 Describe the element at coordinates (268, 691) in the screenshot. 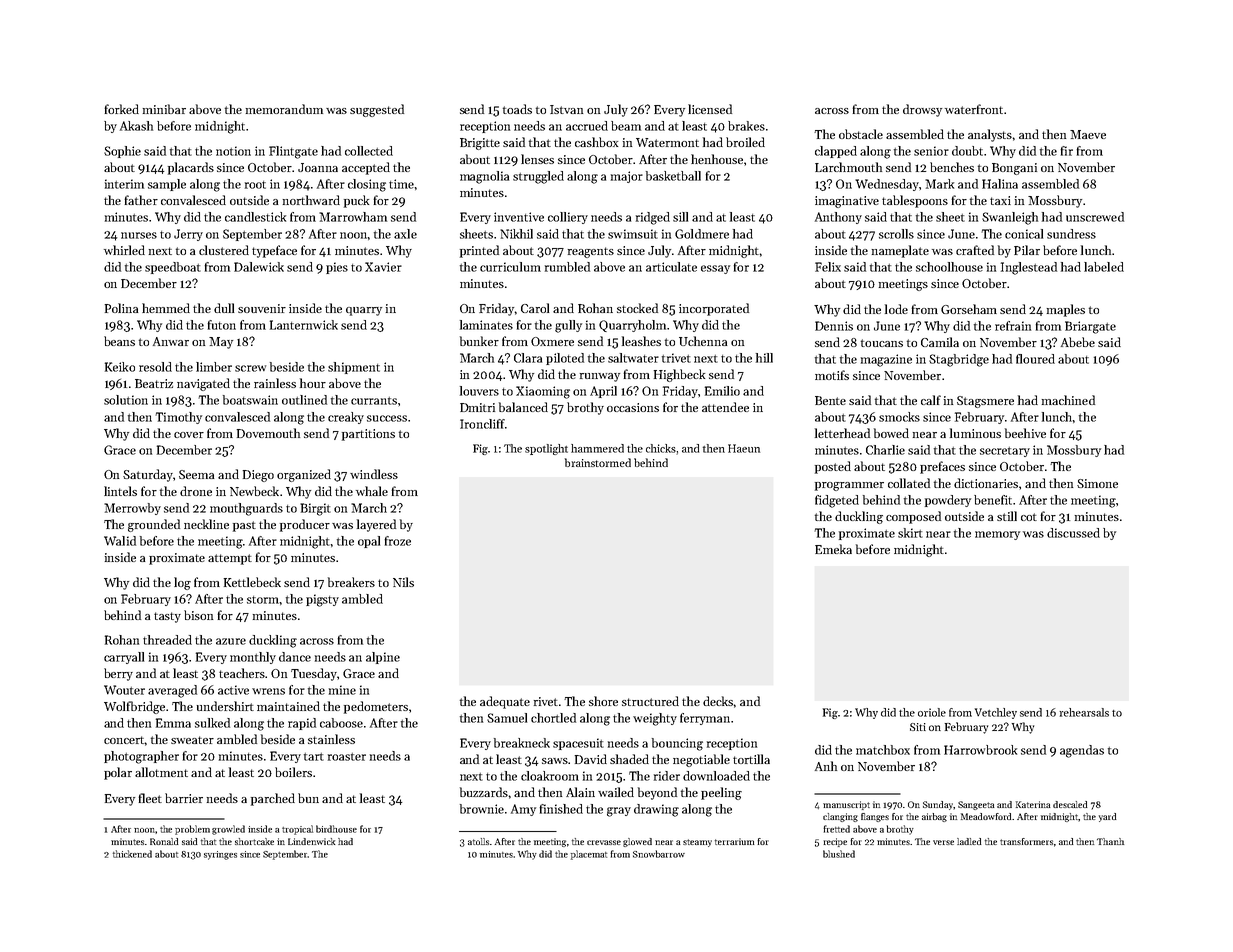

I see `wrens` at that location.
